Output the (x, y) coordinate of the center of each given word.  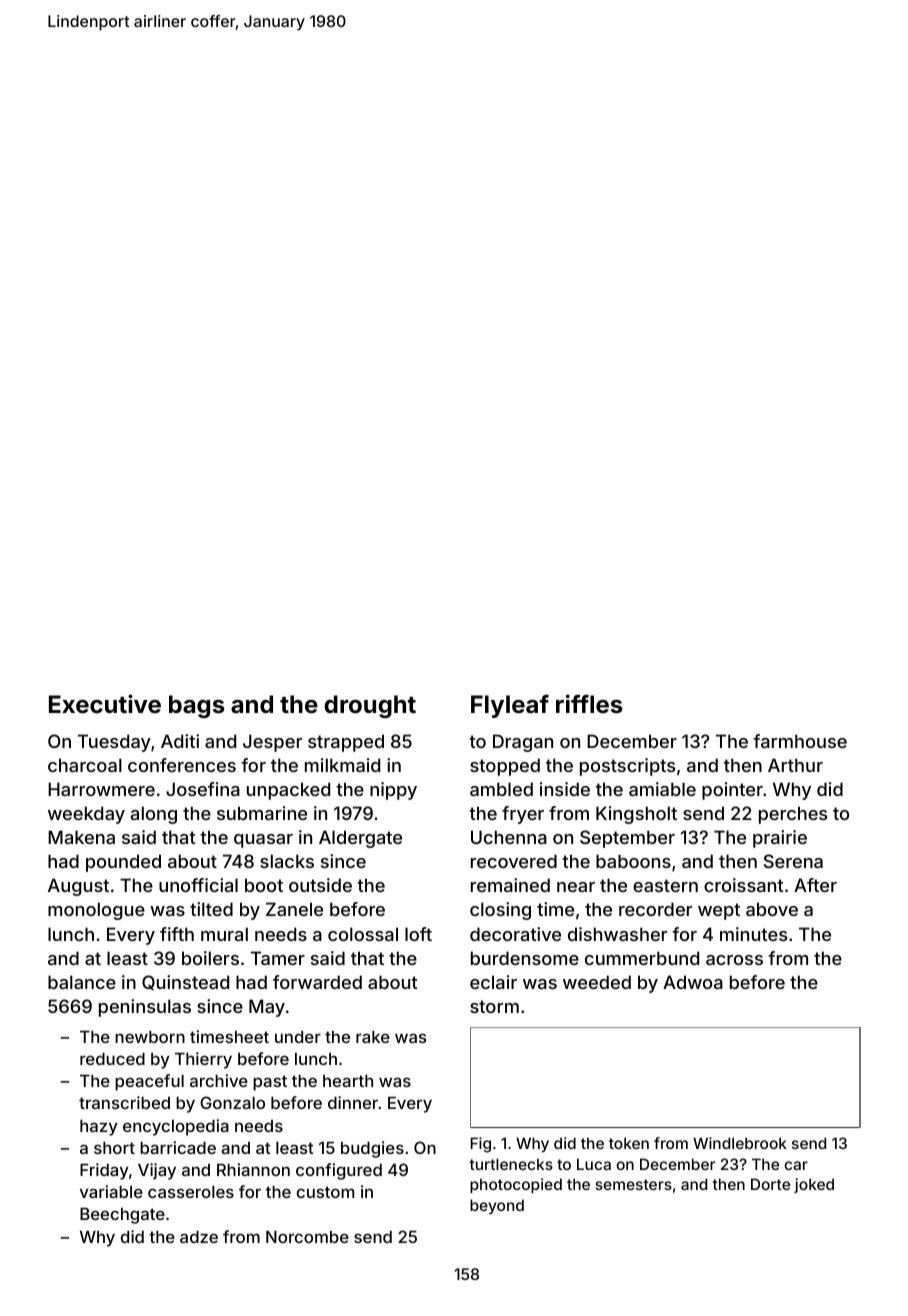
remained (510, 885)
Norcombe (307, 1237)
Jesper (272, 743)
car (796, 1165)
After (815, 885)
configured (339, 1171)
